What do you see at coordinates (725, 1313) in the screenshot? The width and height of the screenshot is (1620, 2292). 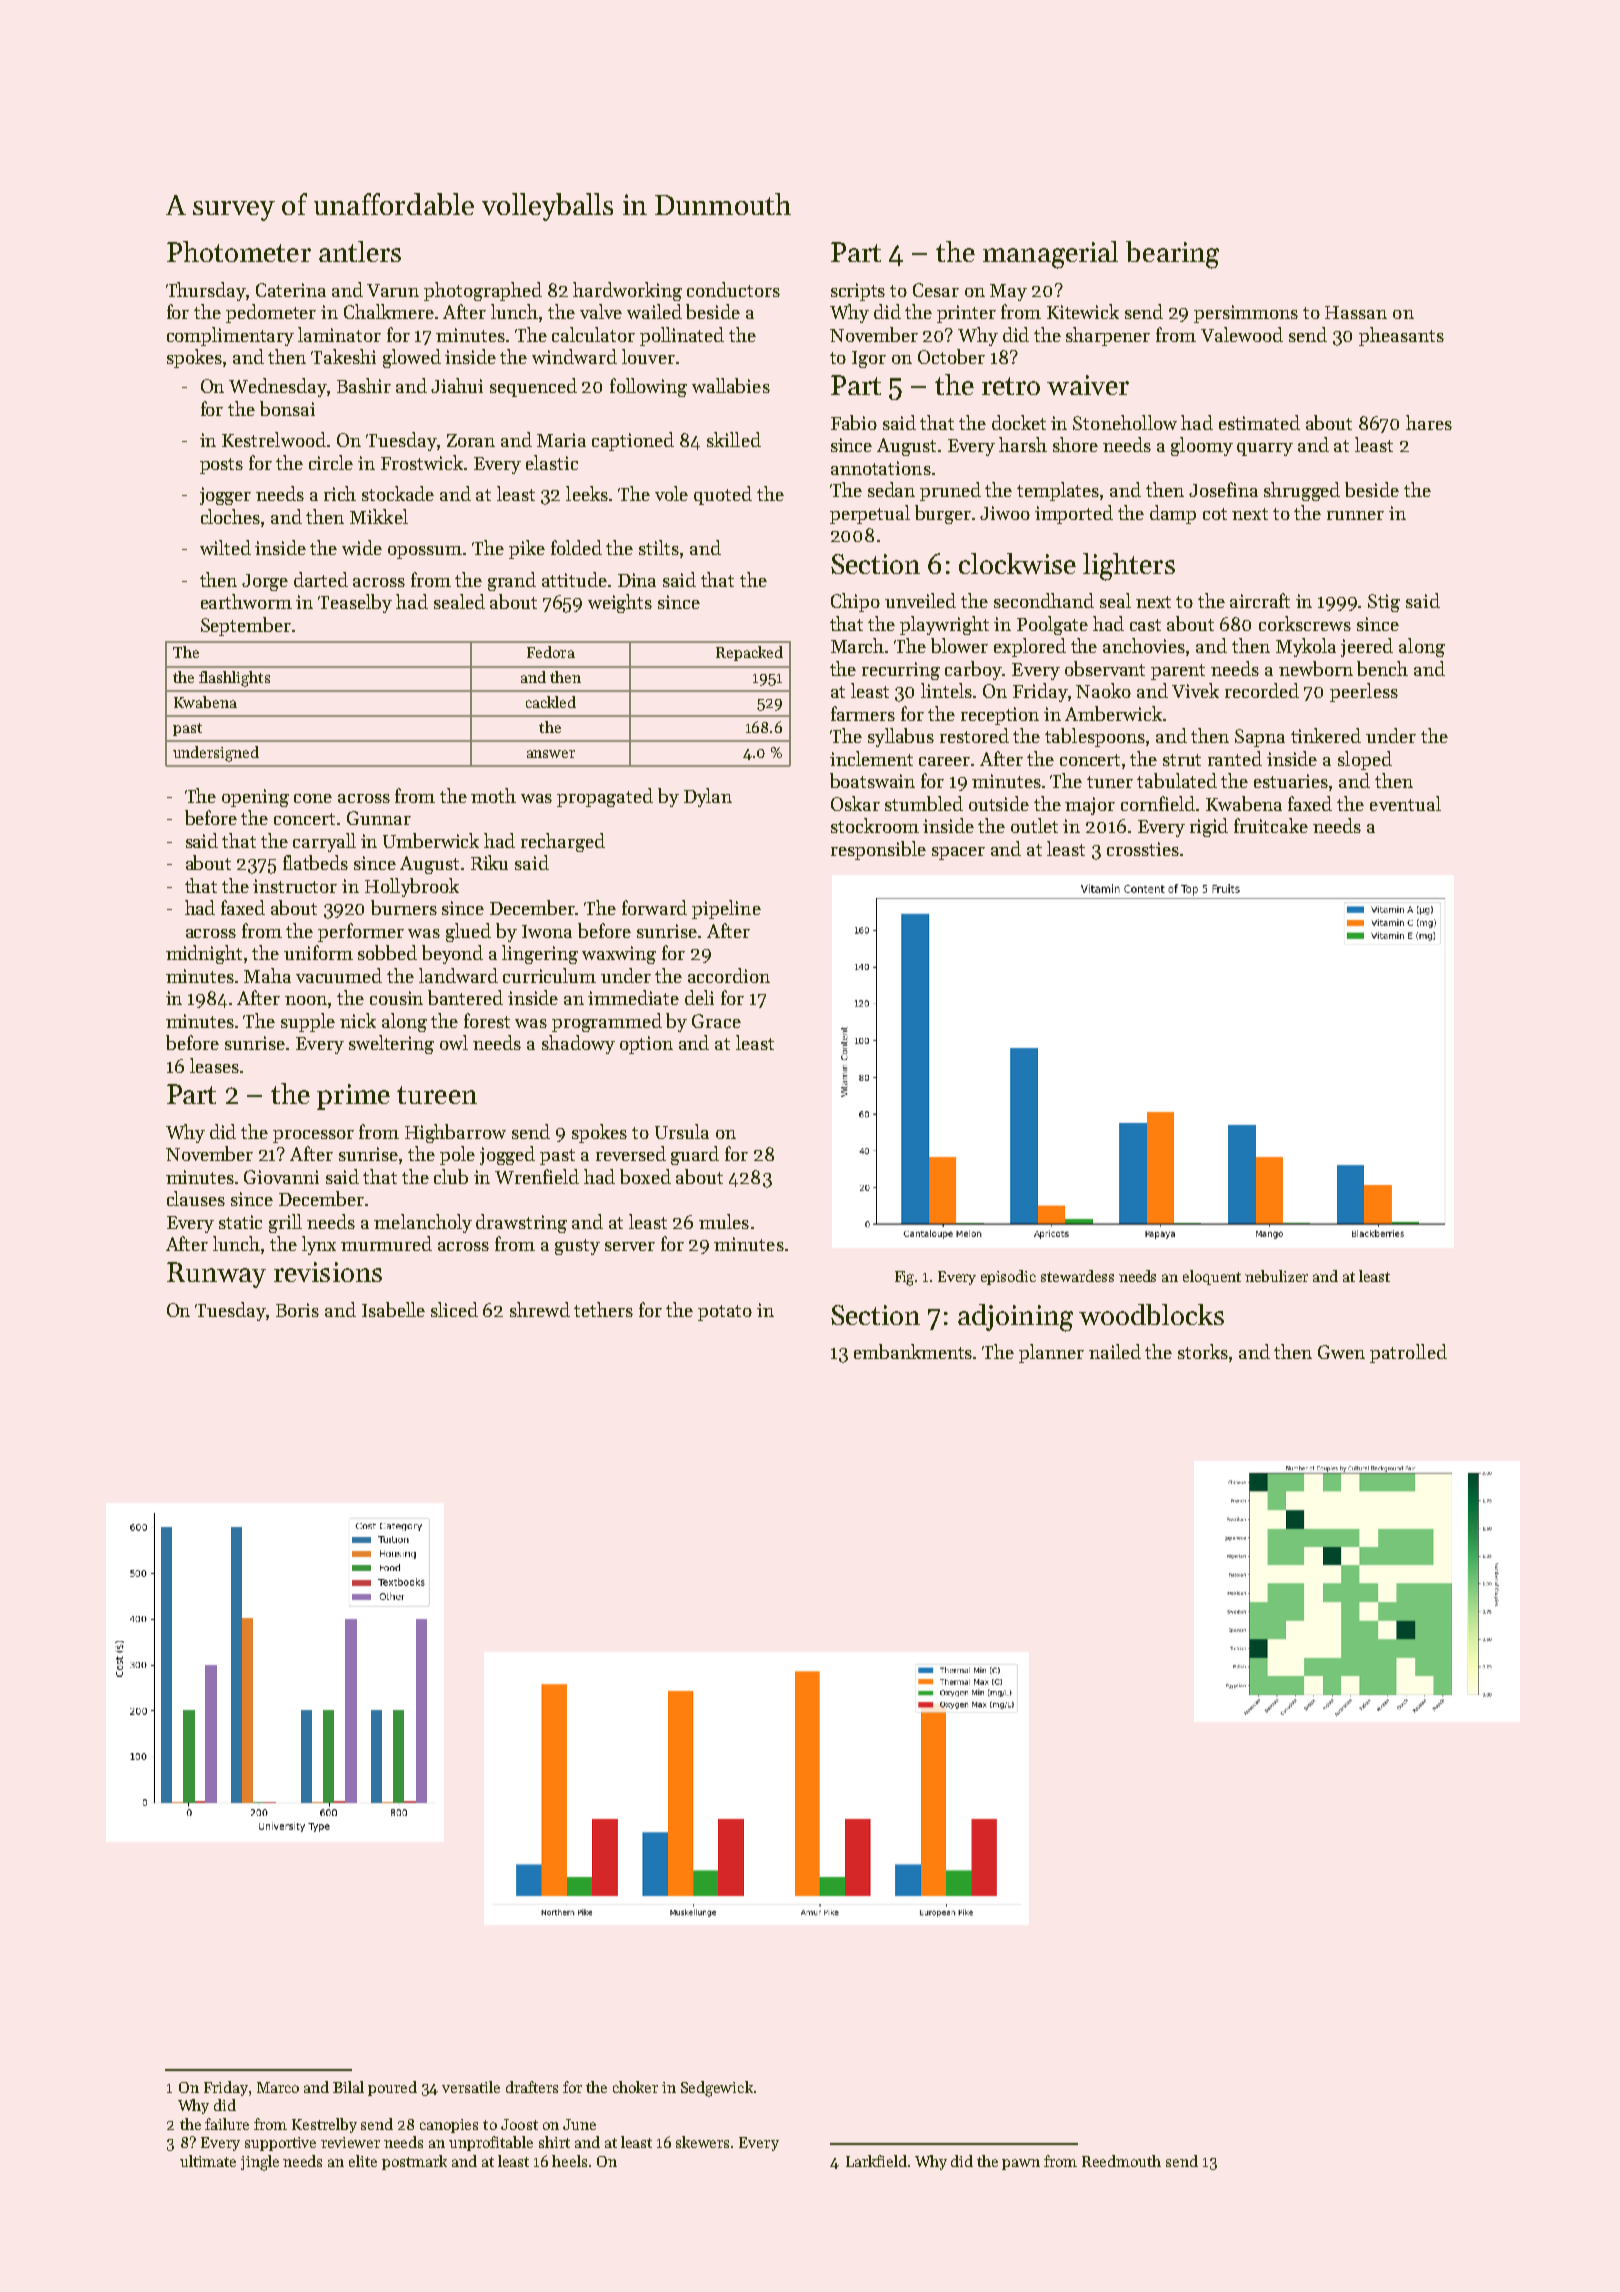 I see `potato` at bounding box center [725, 1313].
